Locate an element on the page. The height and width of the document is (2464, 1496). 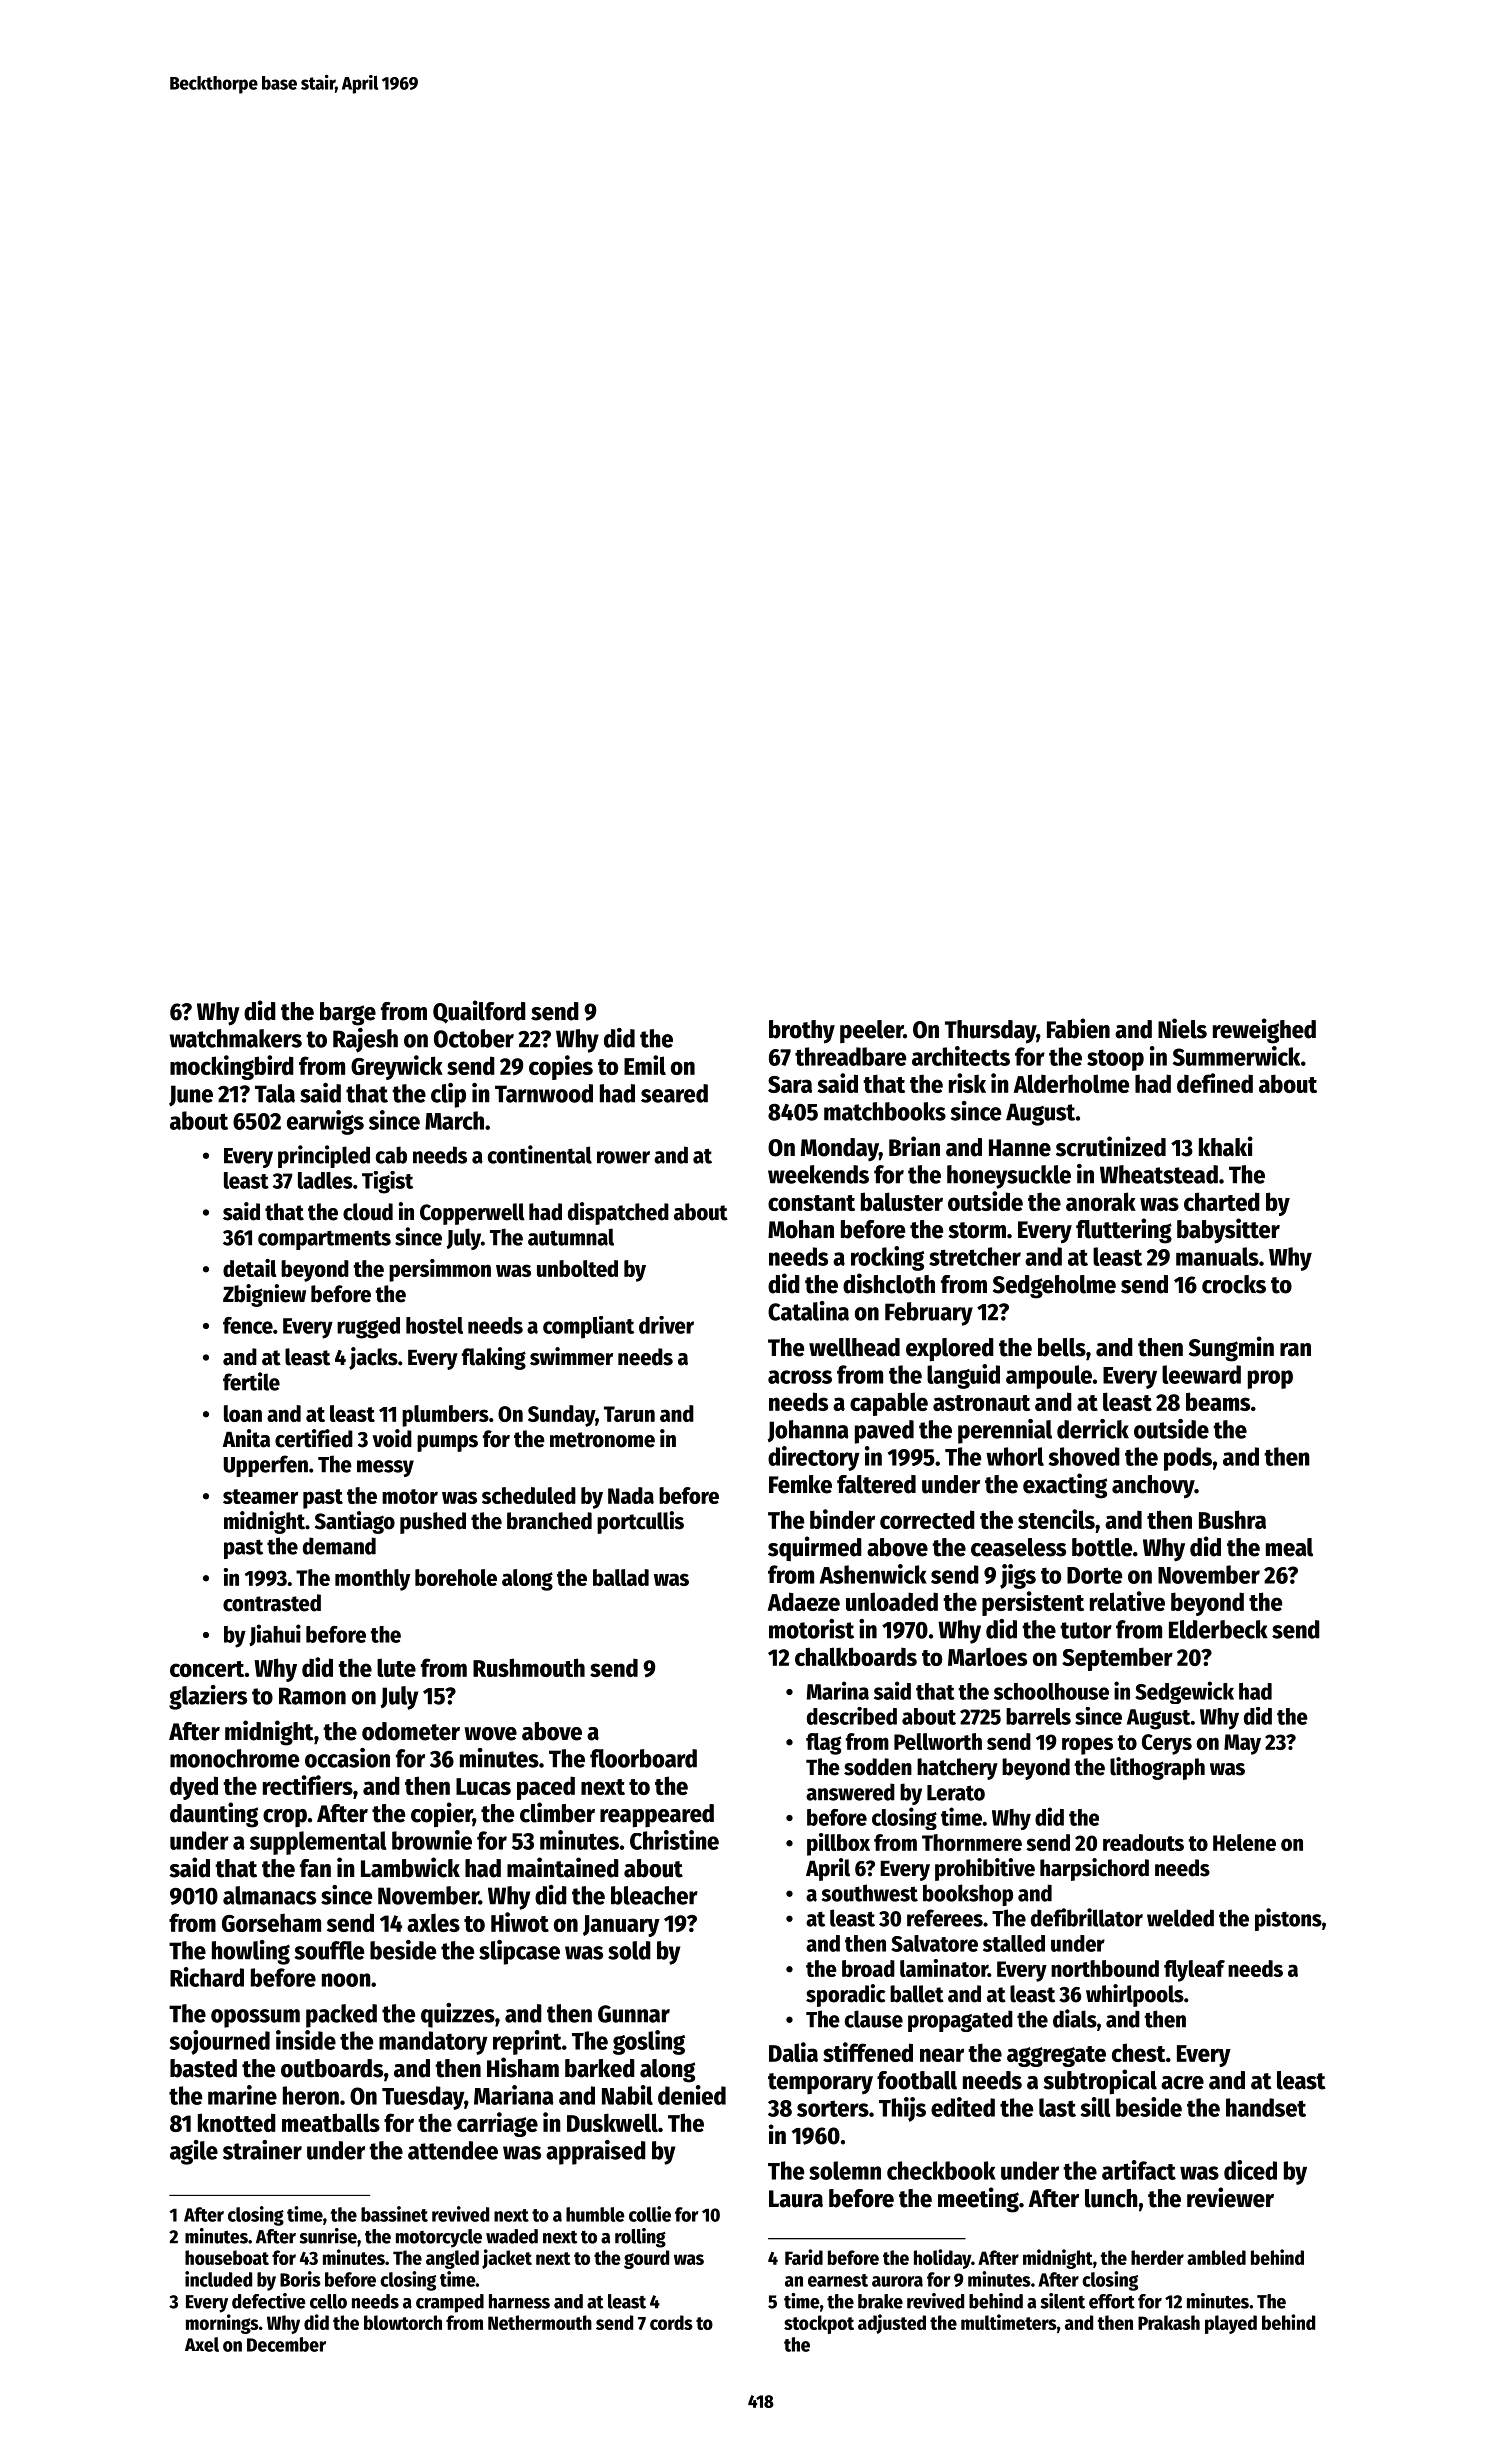
December is located at coordinates (286, 2344).
